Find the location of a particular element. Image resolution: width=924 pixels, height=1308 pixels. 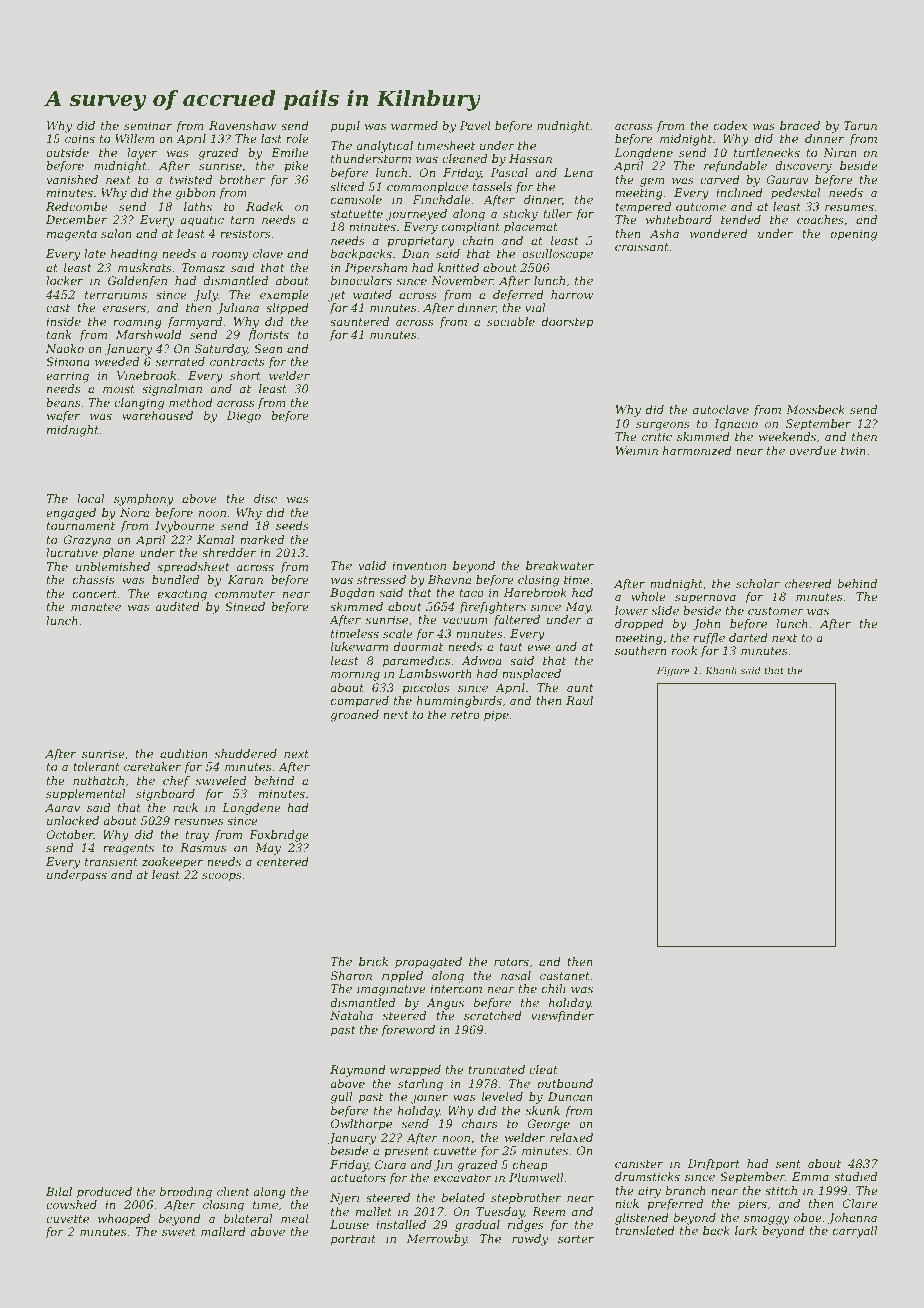

centered is located at coordinates (283, 861).
